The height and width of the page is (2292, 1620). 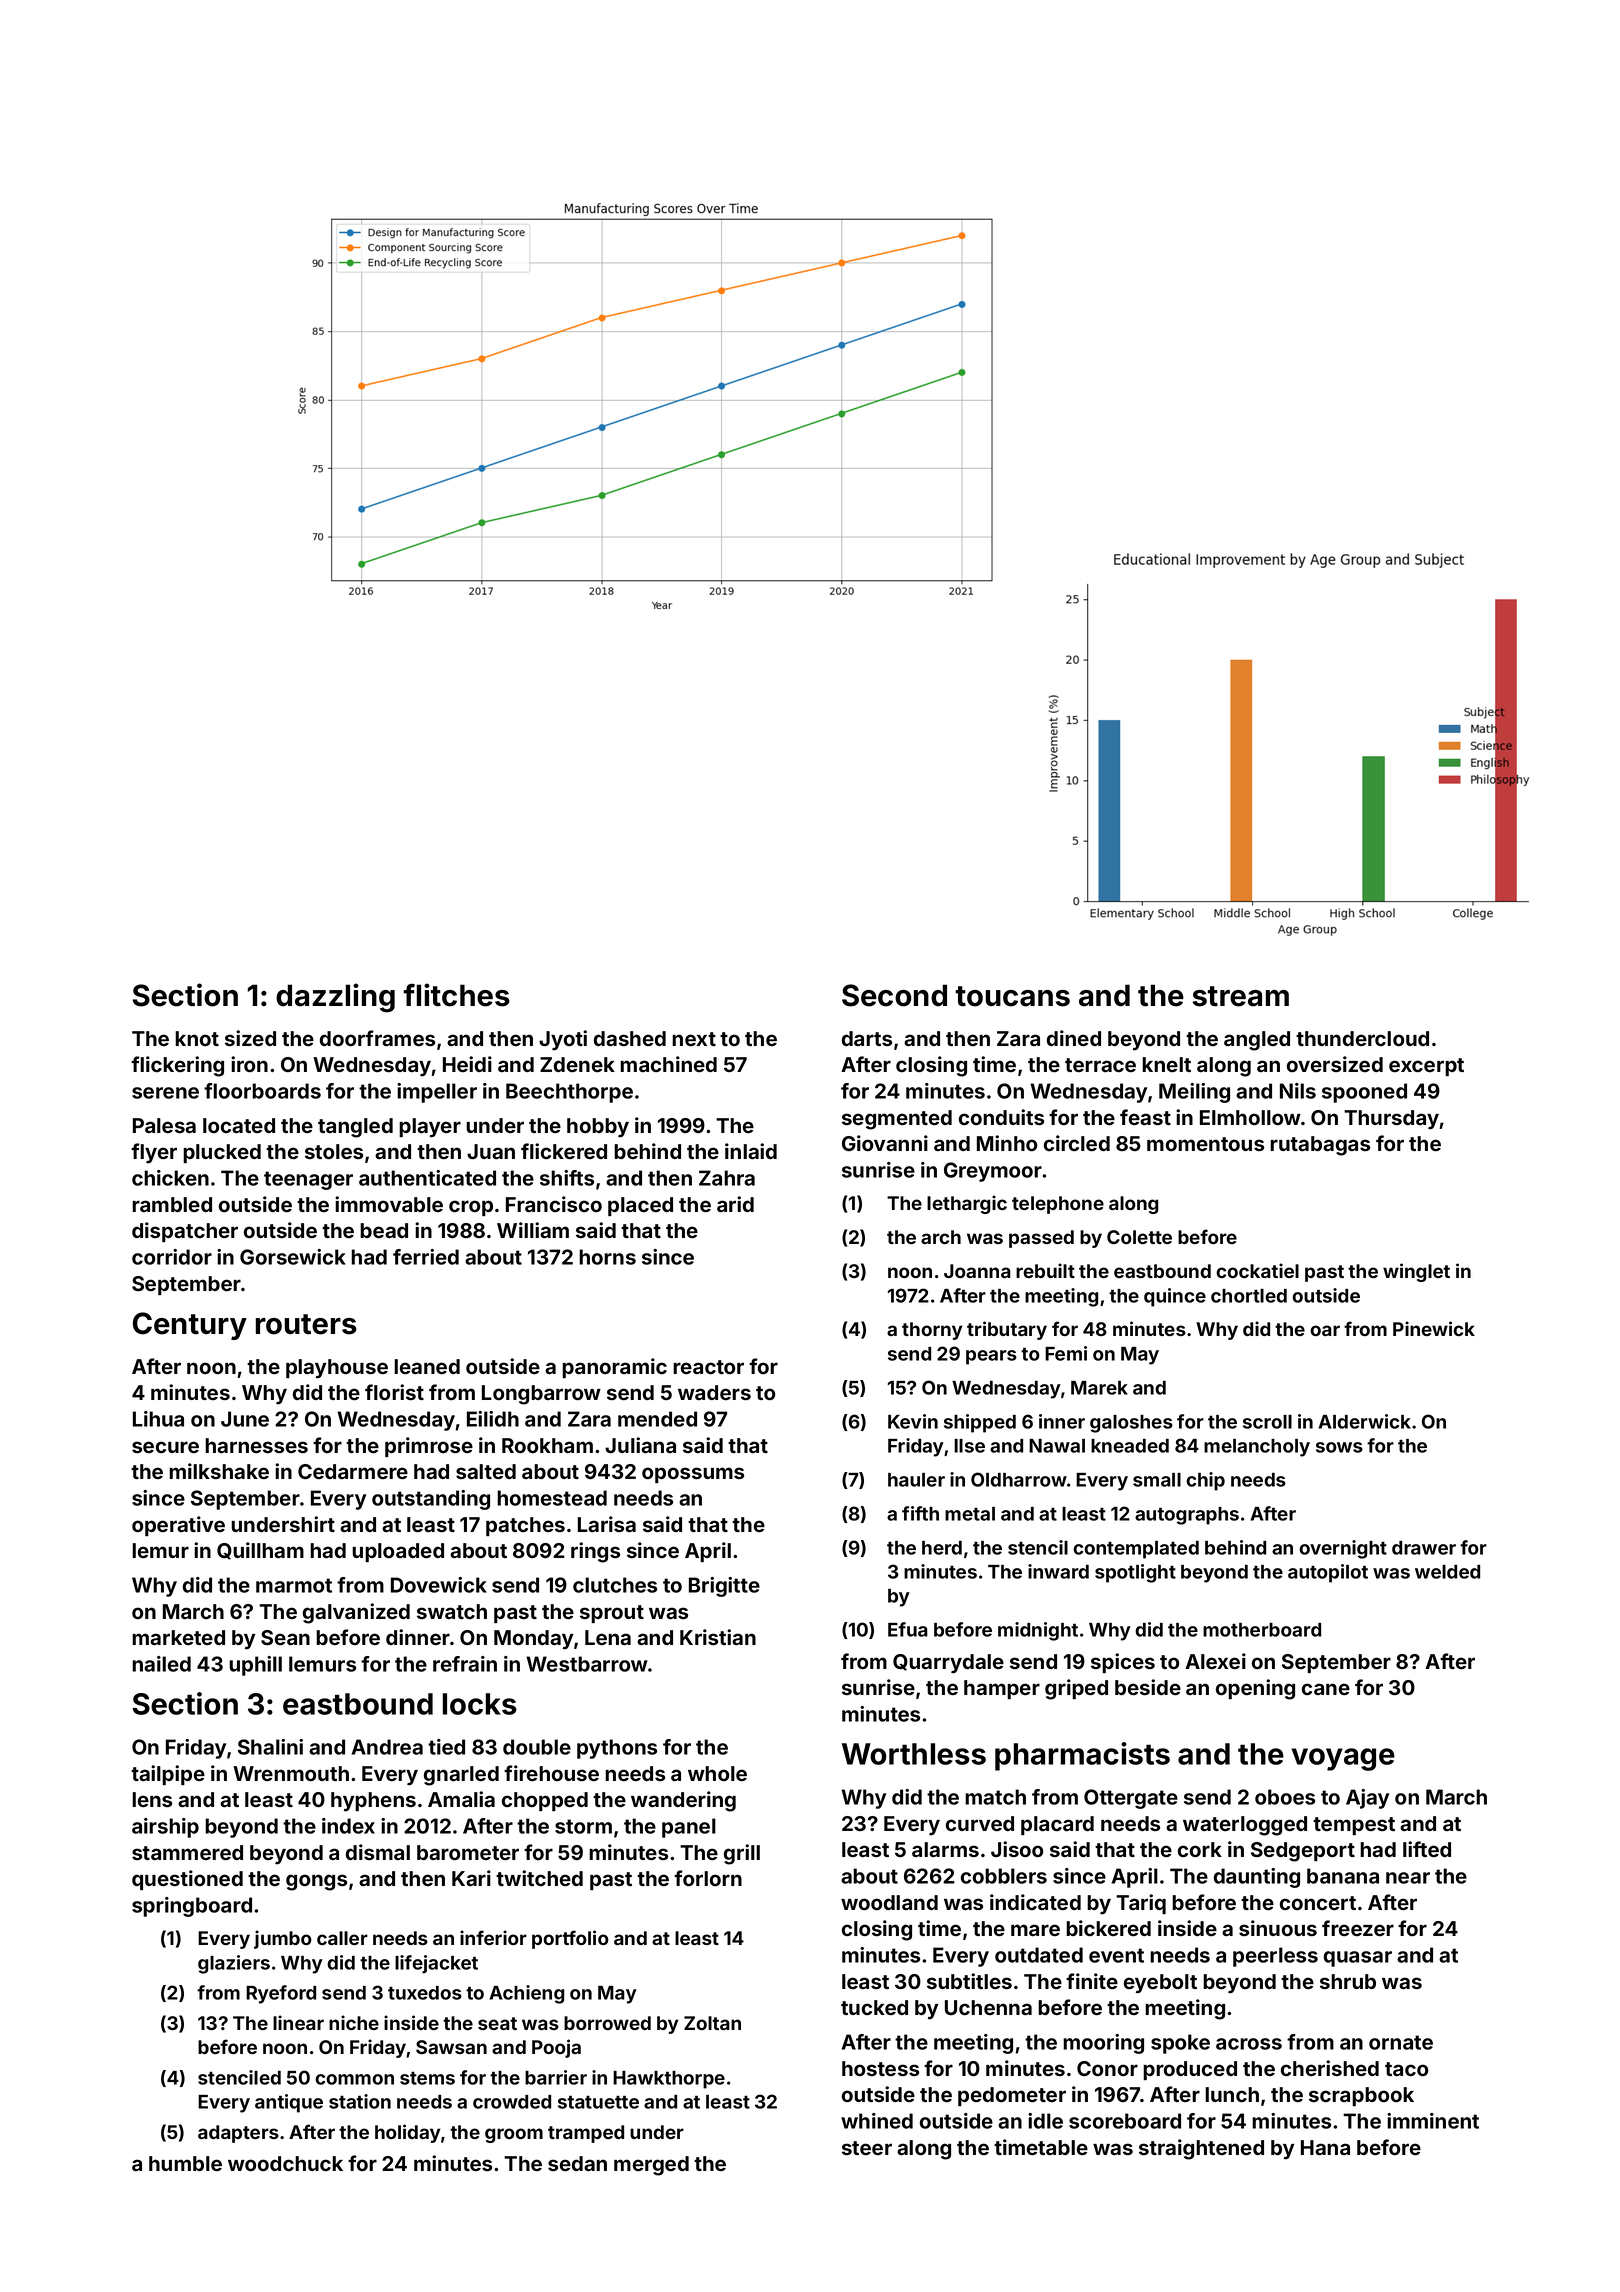 What do you see at coordinates (1139, 1237) in the page?
I see `Colette` at bounding box center [1139, 1237].
